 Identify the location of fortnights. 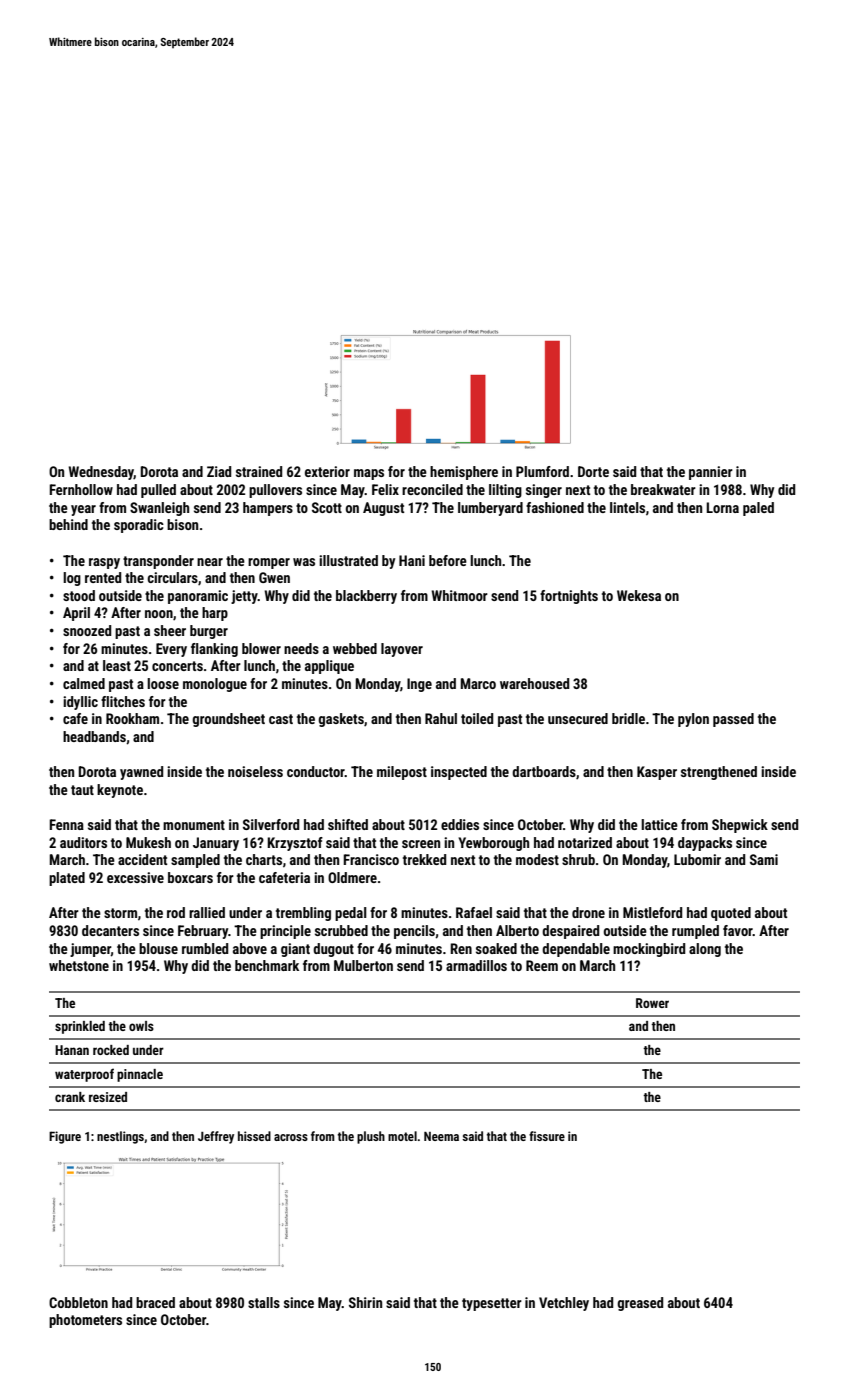
(569, 597).
